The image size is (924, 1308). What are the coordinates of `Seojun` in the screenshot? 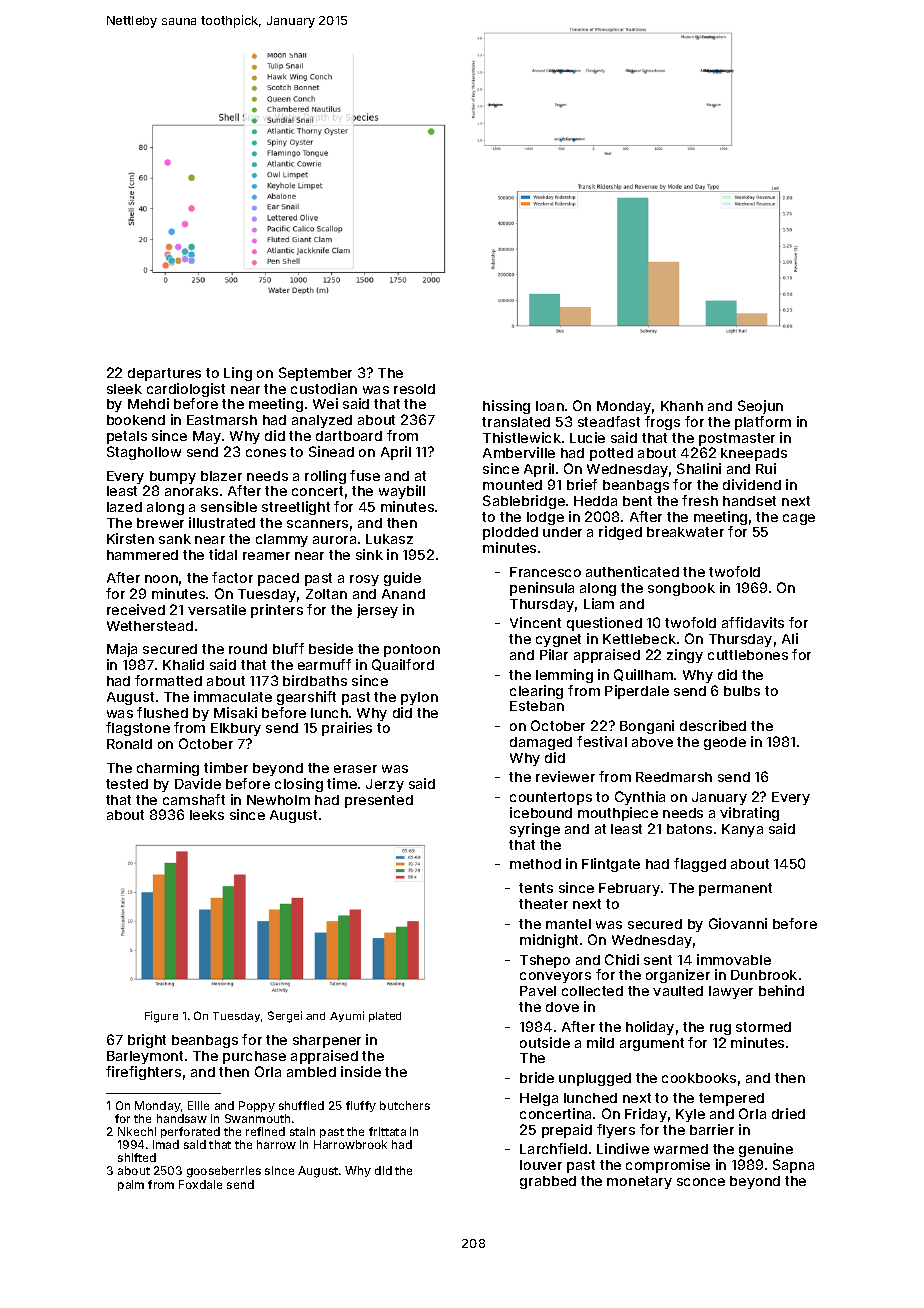 It's located at (760, 407).
